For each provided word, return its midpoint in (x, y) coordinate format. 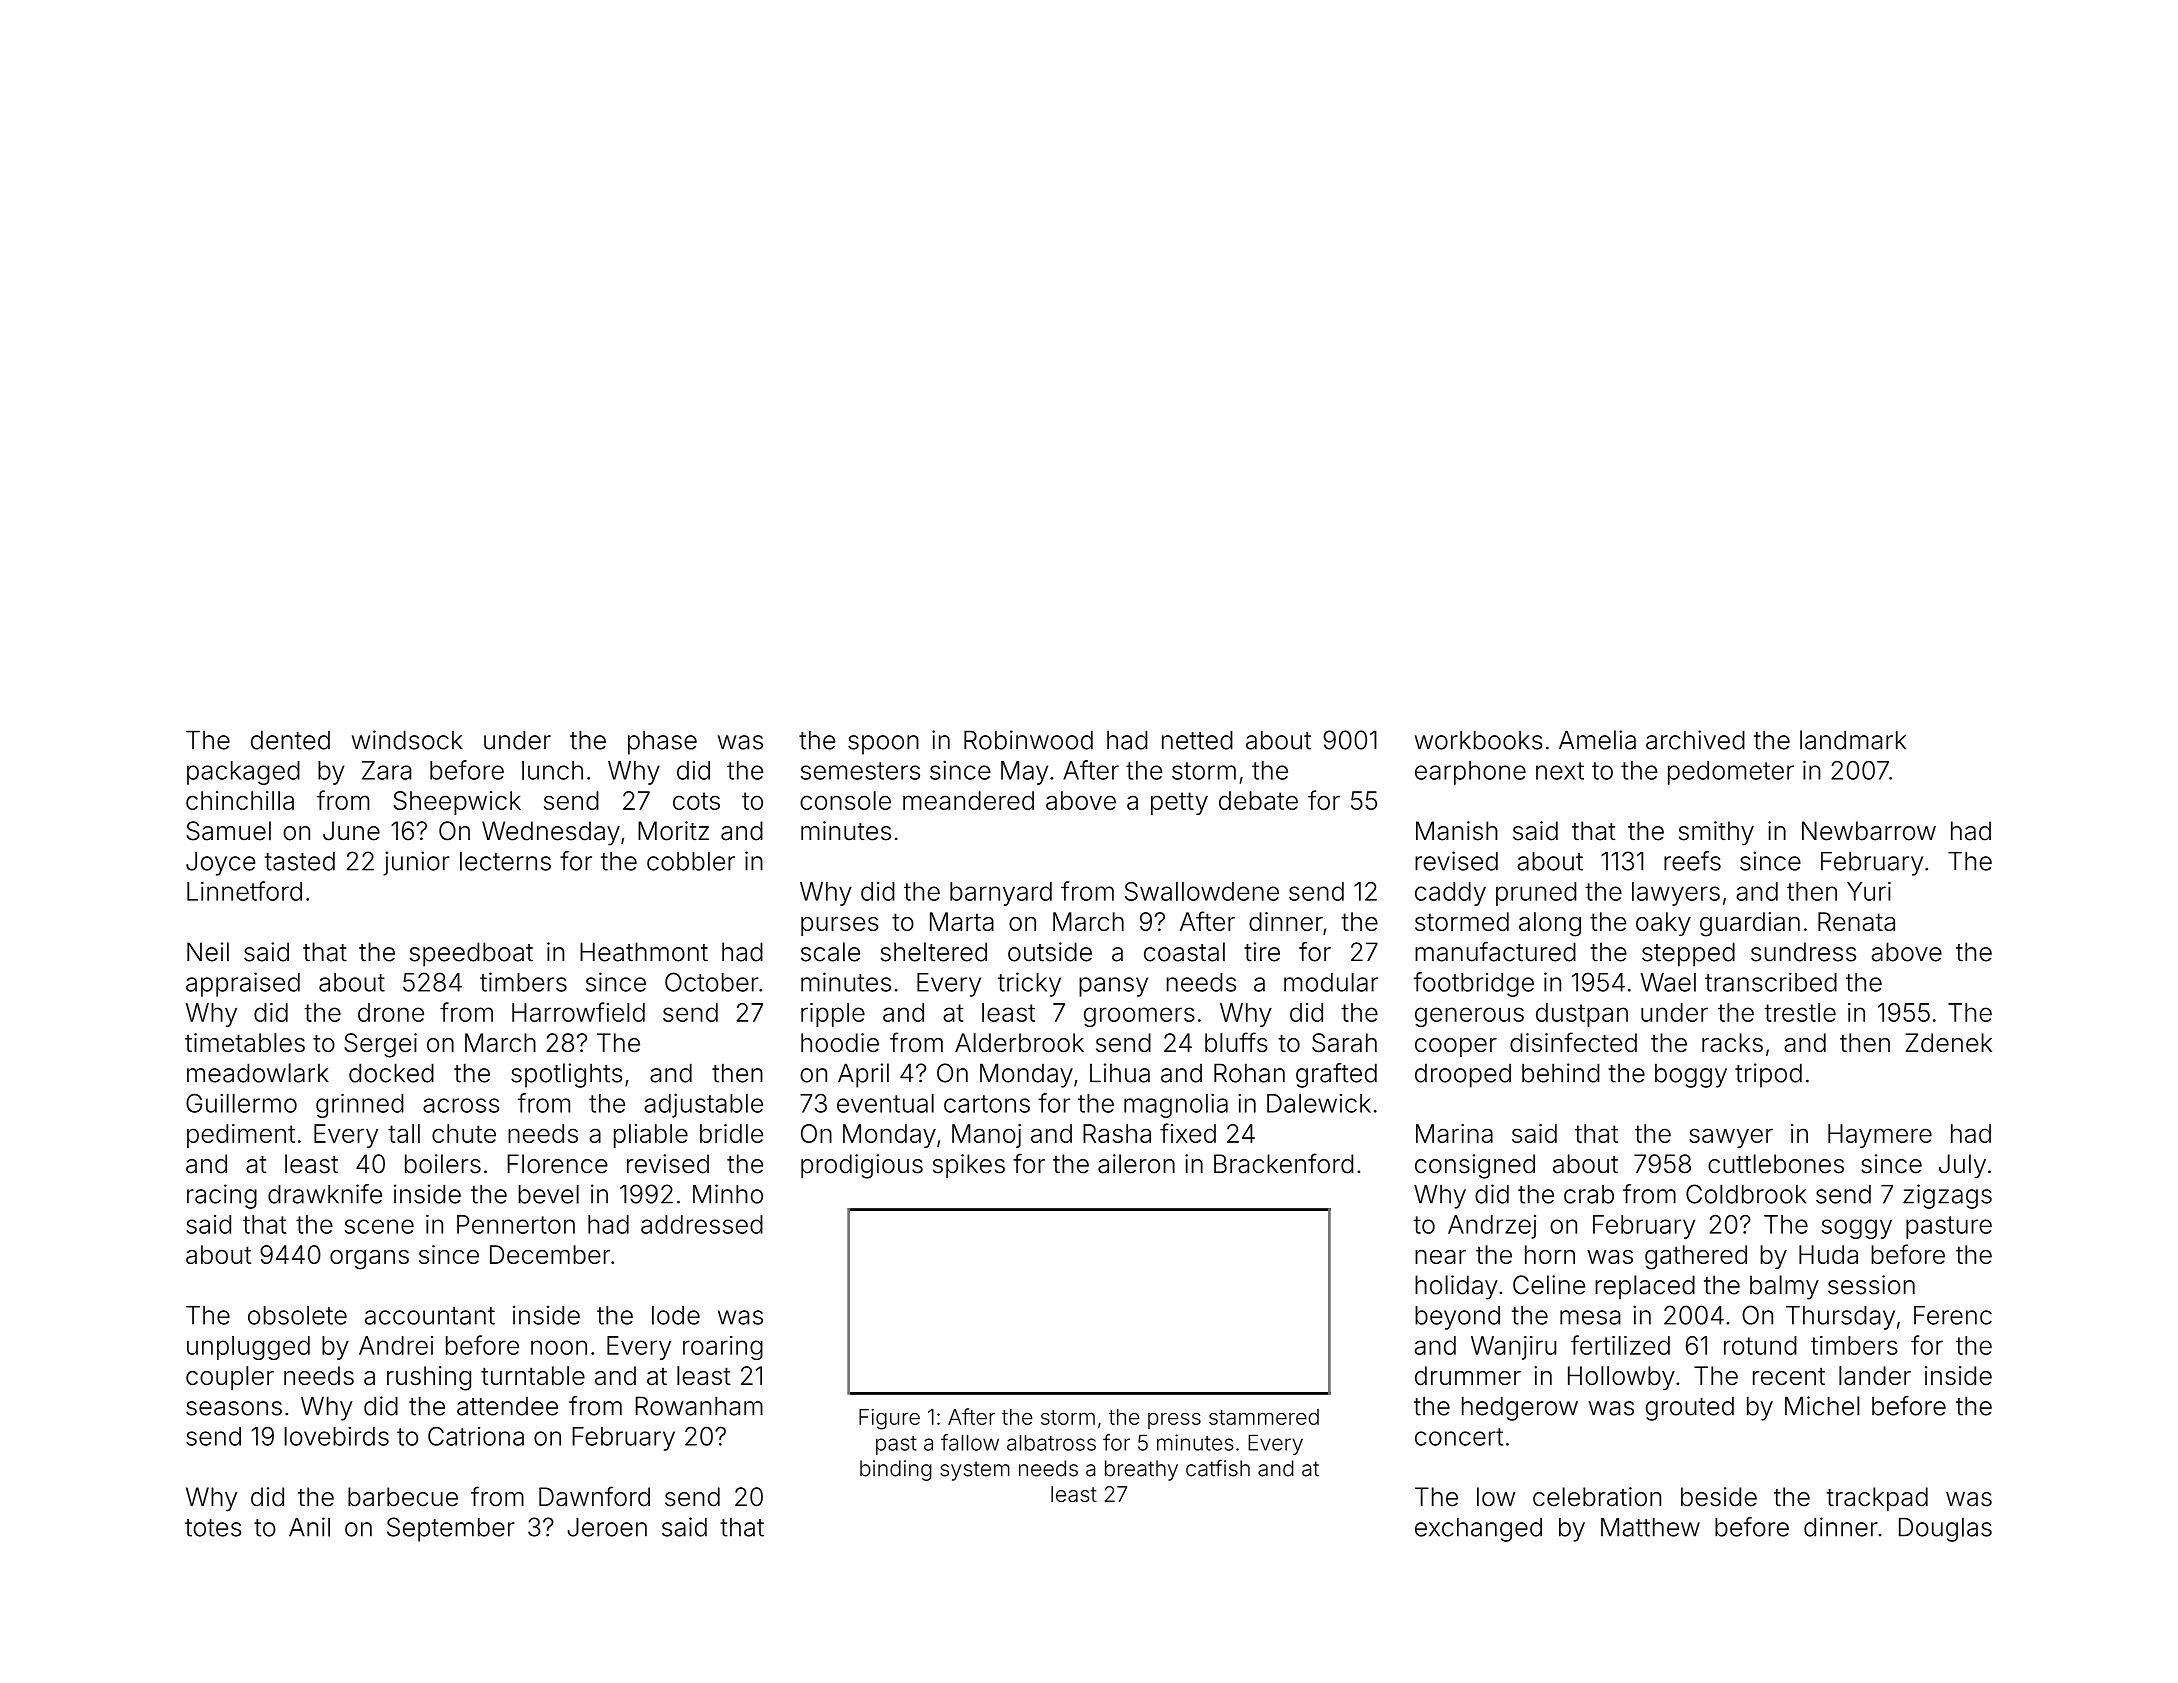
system (975, 1471)
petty (1179, 803)
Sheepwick (457, 803)
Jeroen (607, 1527)
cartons (987, 1104)
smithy (1716, 833)
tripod (1768, 1075)
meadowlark (258, 1073)
